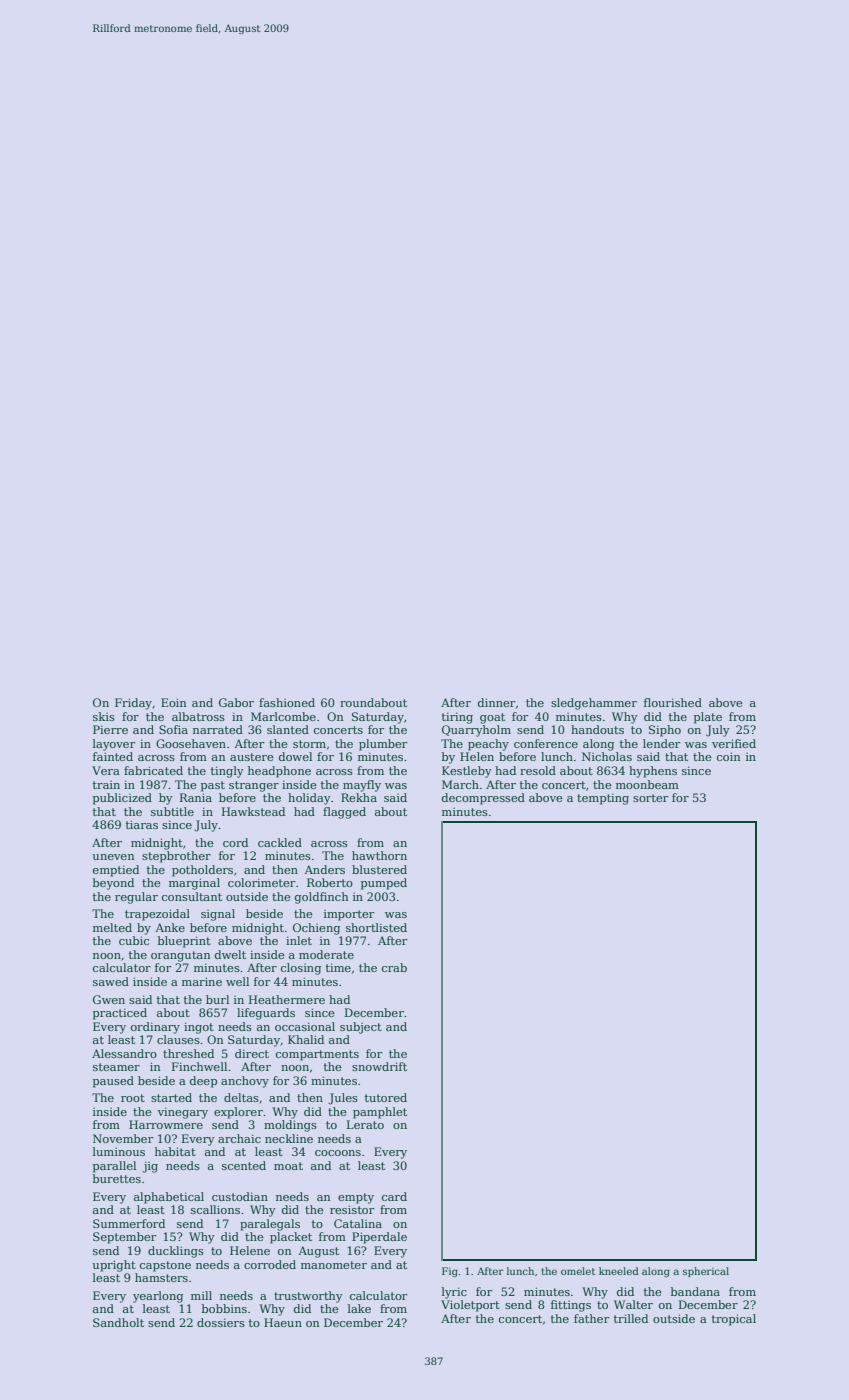 The width and height of the page is (849, 1400). What do you see at coordinates (594, 704) in the page?
I see `sledgehammer` at bounding box center [594, 704].
